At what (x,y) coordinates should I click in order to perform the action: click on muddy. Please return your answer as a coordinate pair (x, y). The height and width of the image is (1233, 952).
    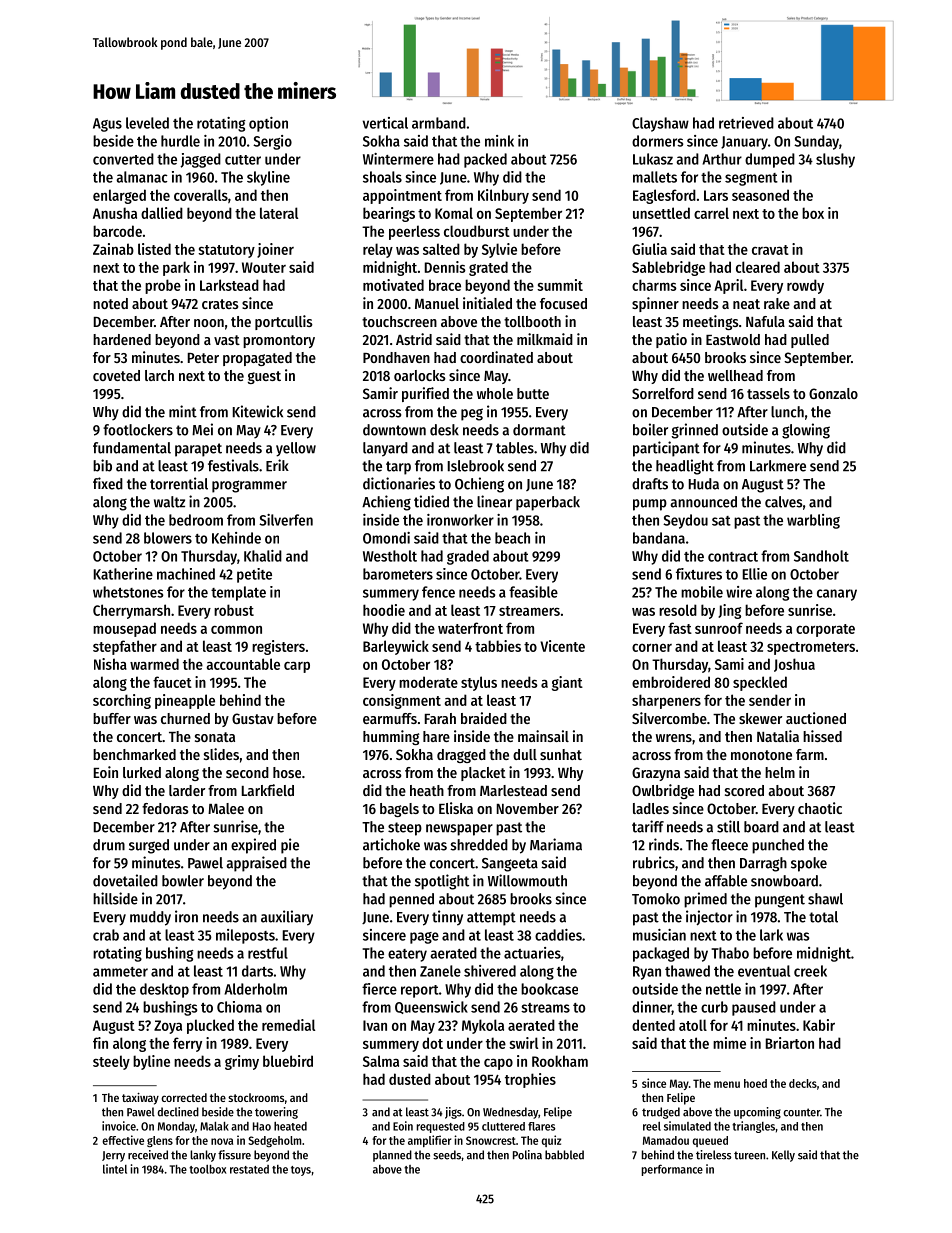
    Looking at the image, I should click on (150, 918).
